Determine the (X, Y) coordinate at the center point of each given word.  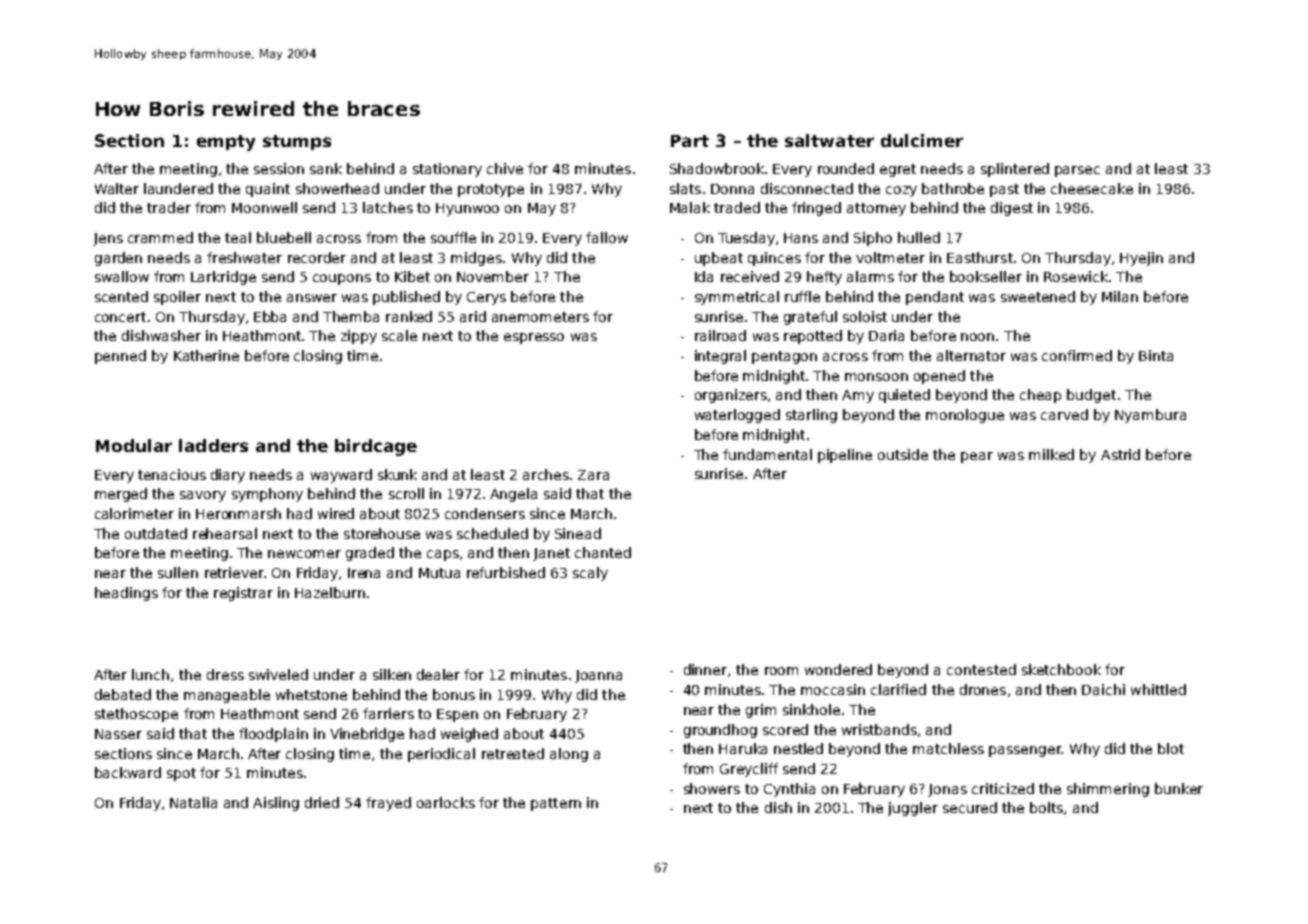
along (569, 755)
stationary (447, 170)
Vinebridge (367, 735)
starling (811, 416)
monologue (965, 416)
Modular (134, 445)
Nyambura (1150, 416)
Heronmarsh (238, 513)
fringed (816, 209)
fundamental (767, 454)
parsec (1077, 171)
